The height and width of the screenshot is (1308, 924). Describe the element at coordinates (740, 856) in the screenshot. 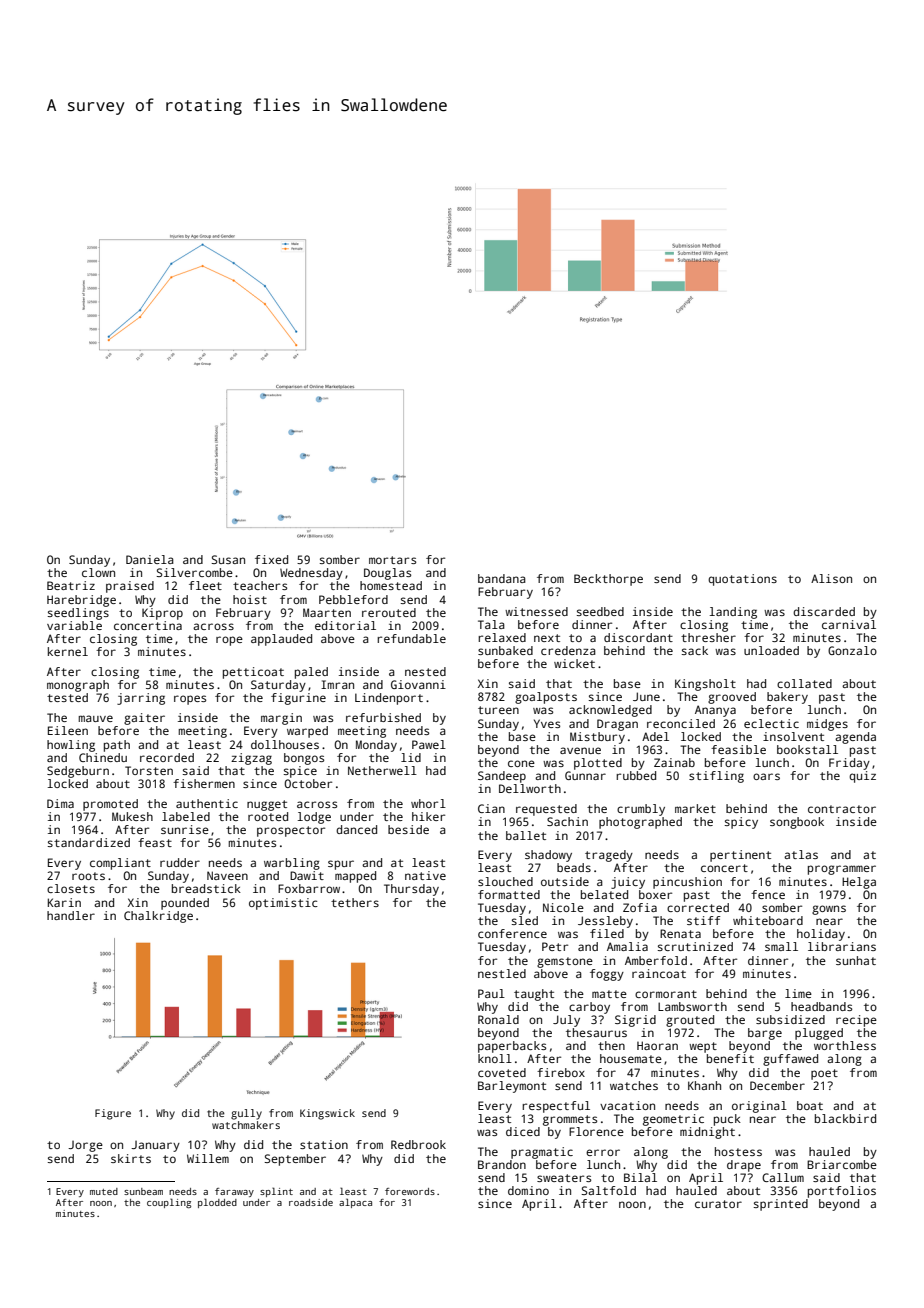

I see `pertinent` at that location.
